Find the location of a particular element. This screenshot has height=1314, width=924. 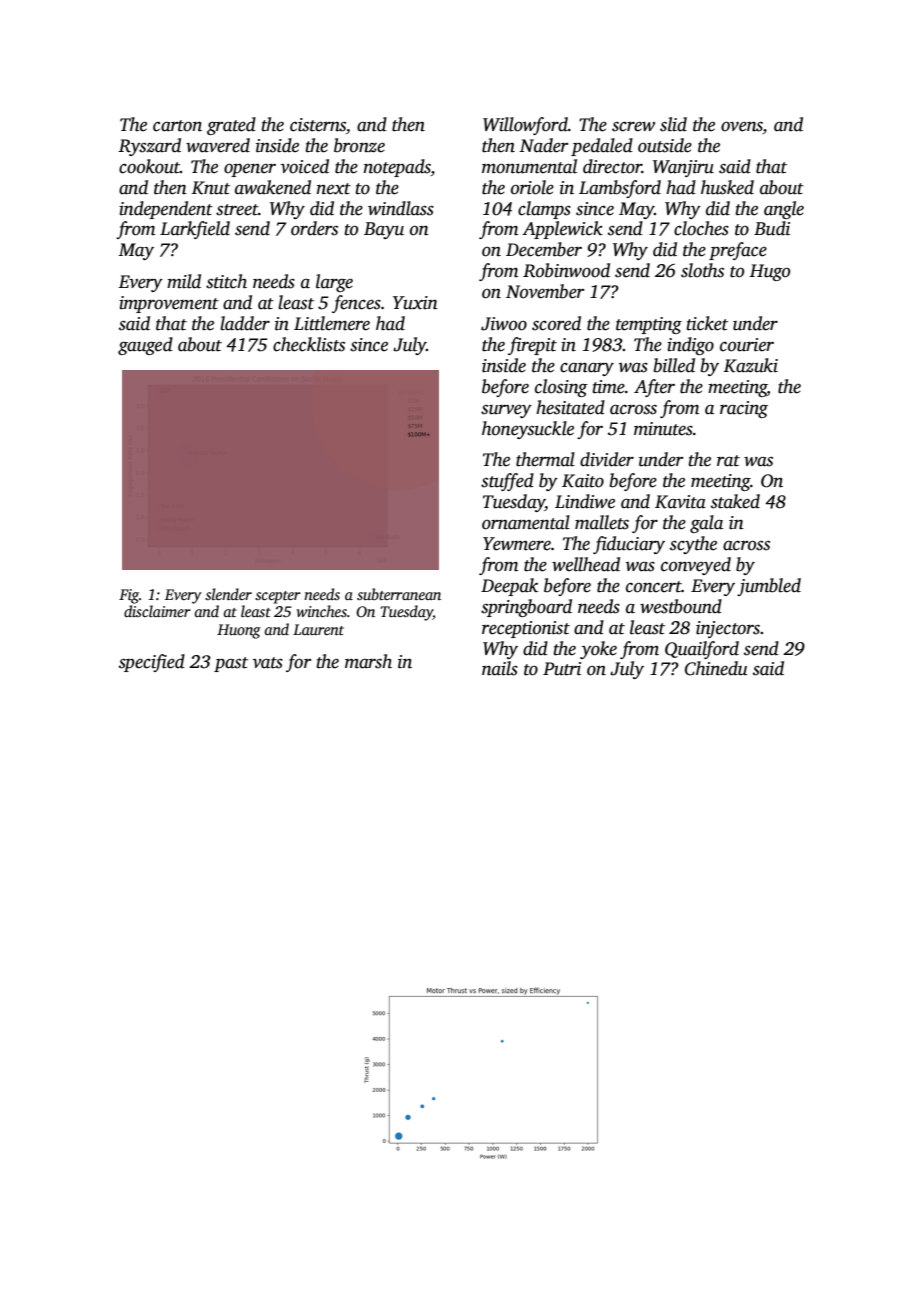

bronze is located at coordinates (359, 145).
